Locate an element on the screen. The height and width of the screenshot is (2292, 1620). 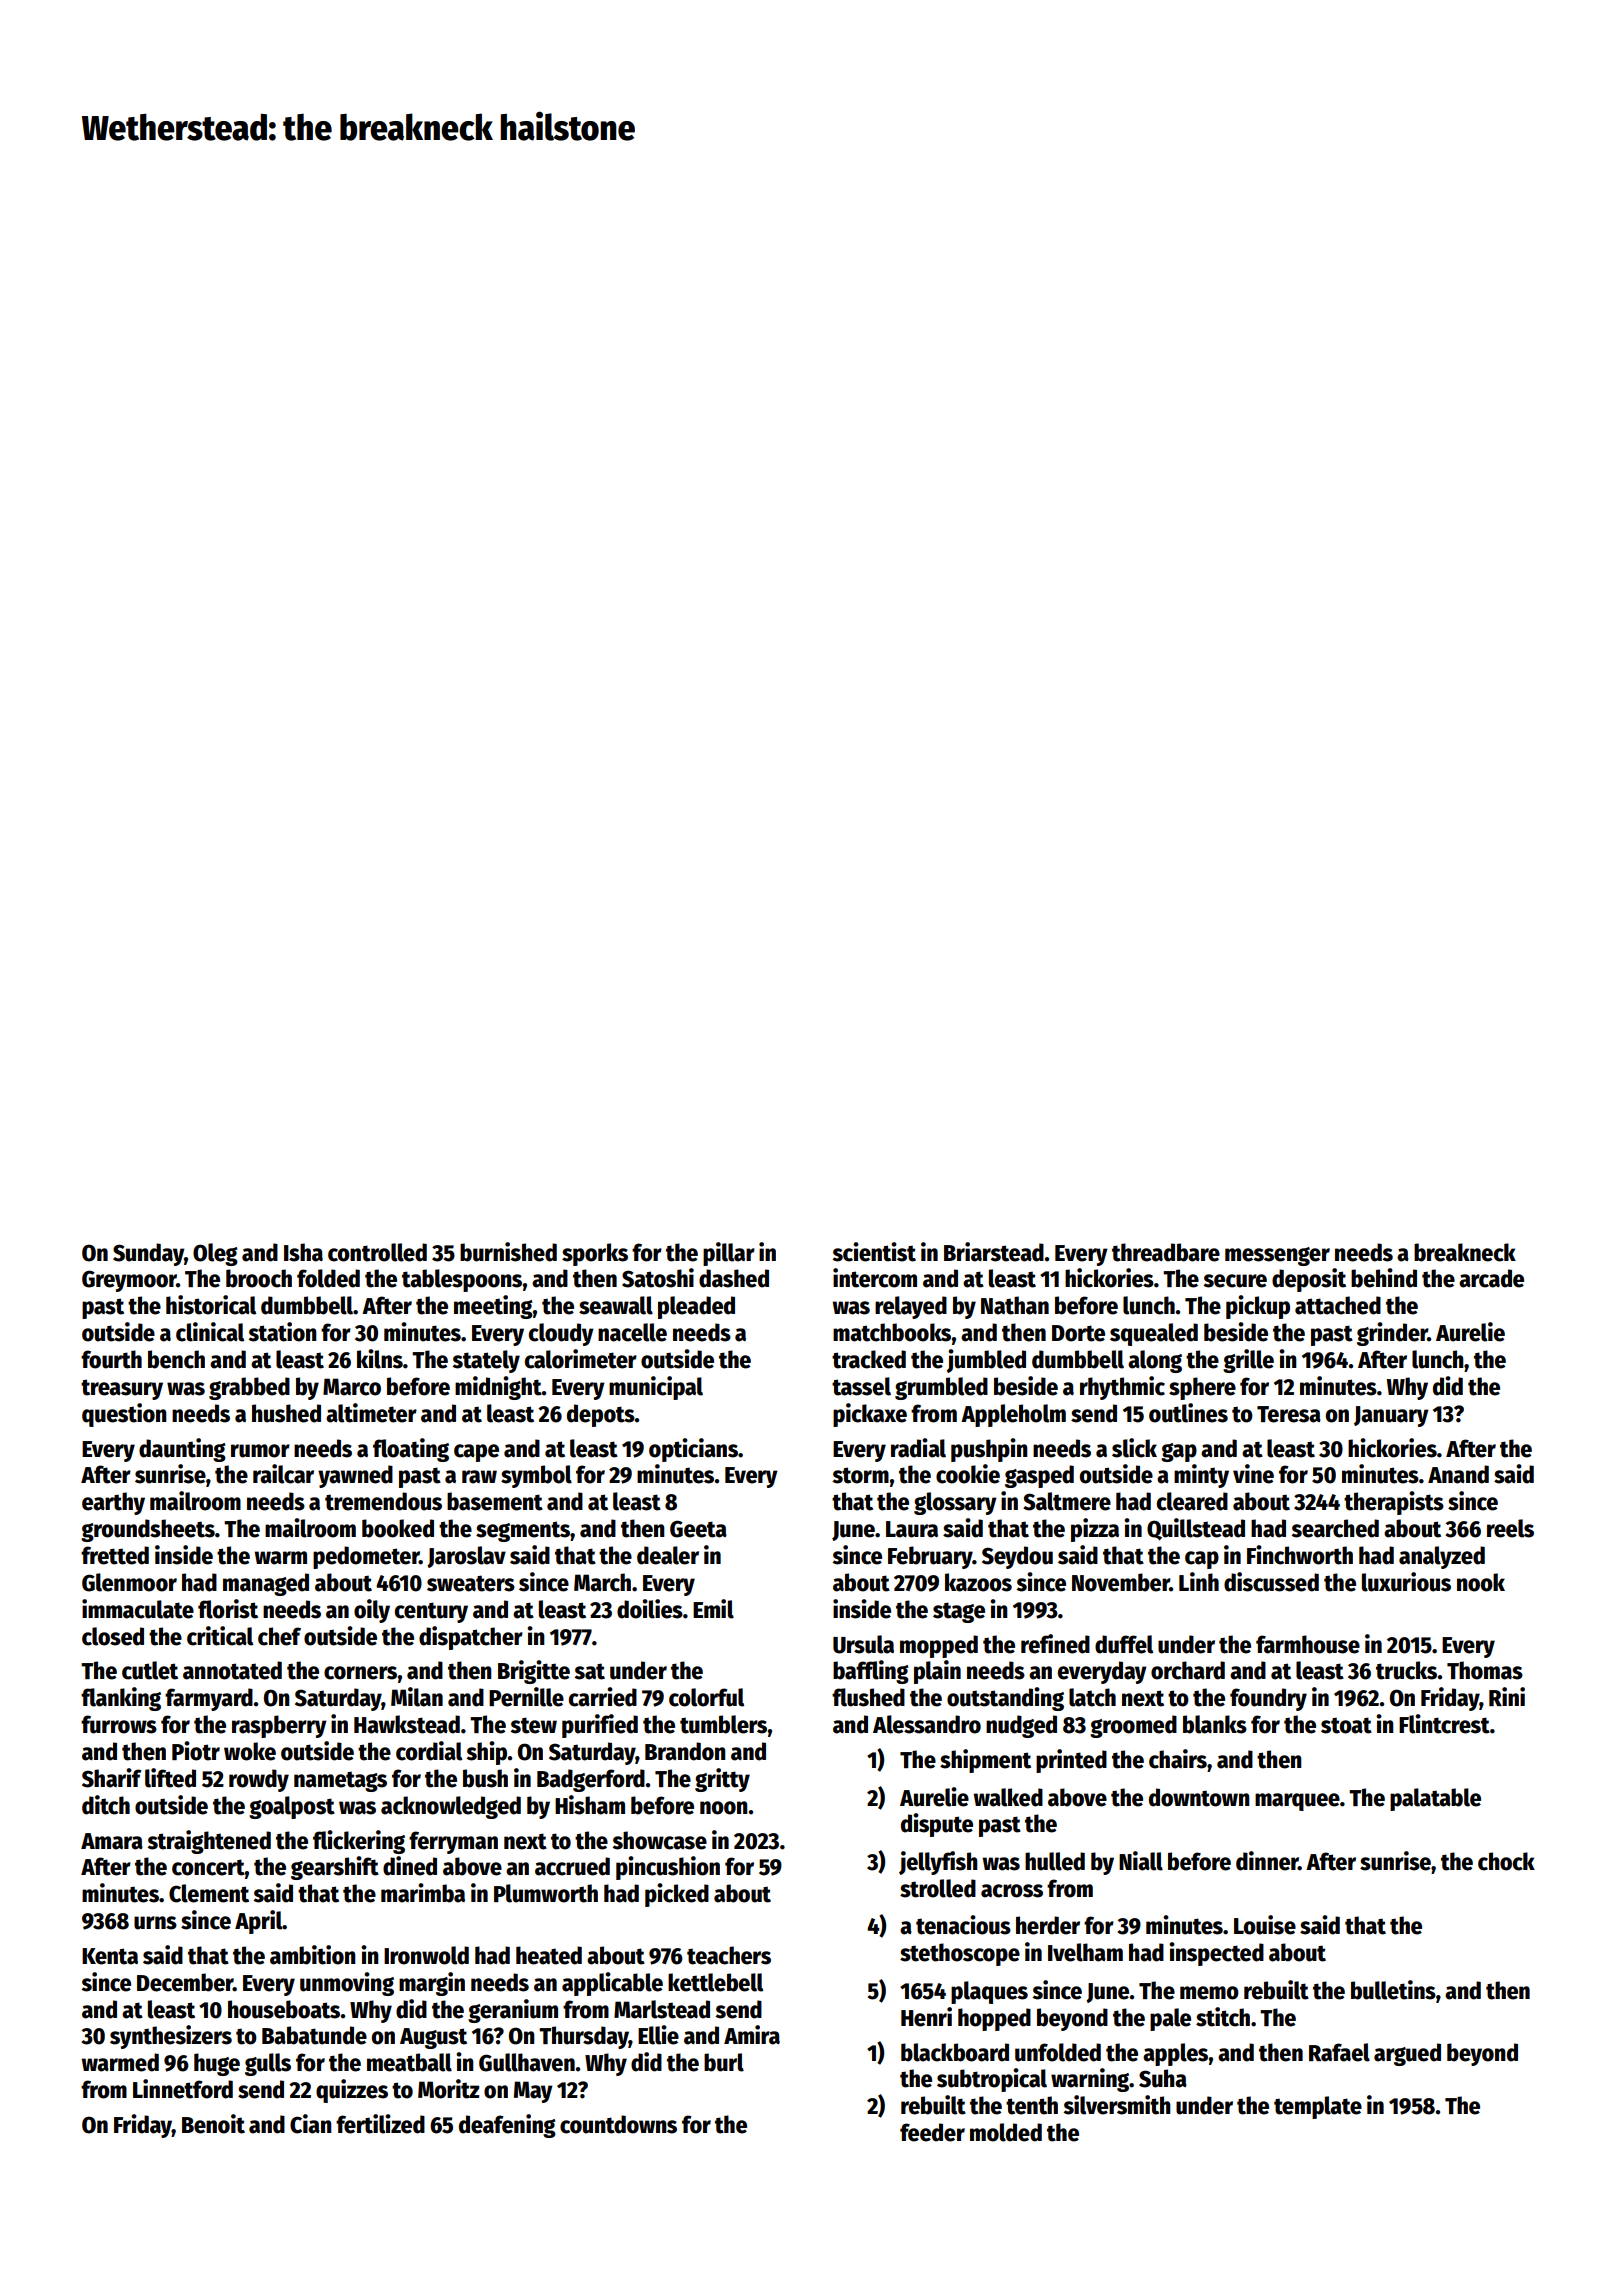
earthy is located at coordinates (113, 1503).
